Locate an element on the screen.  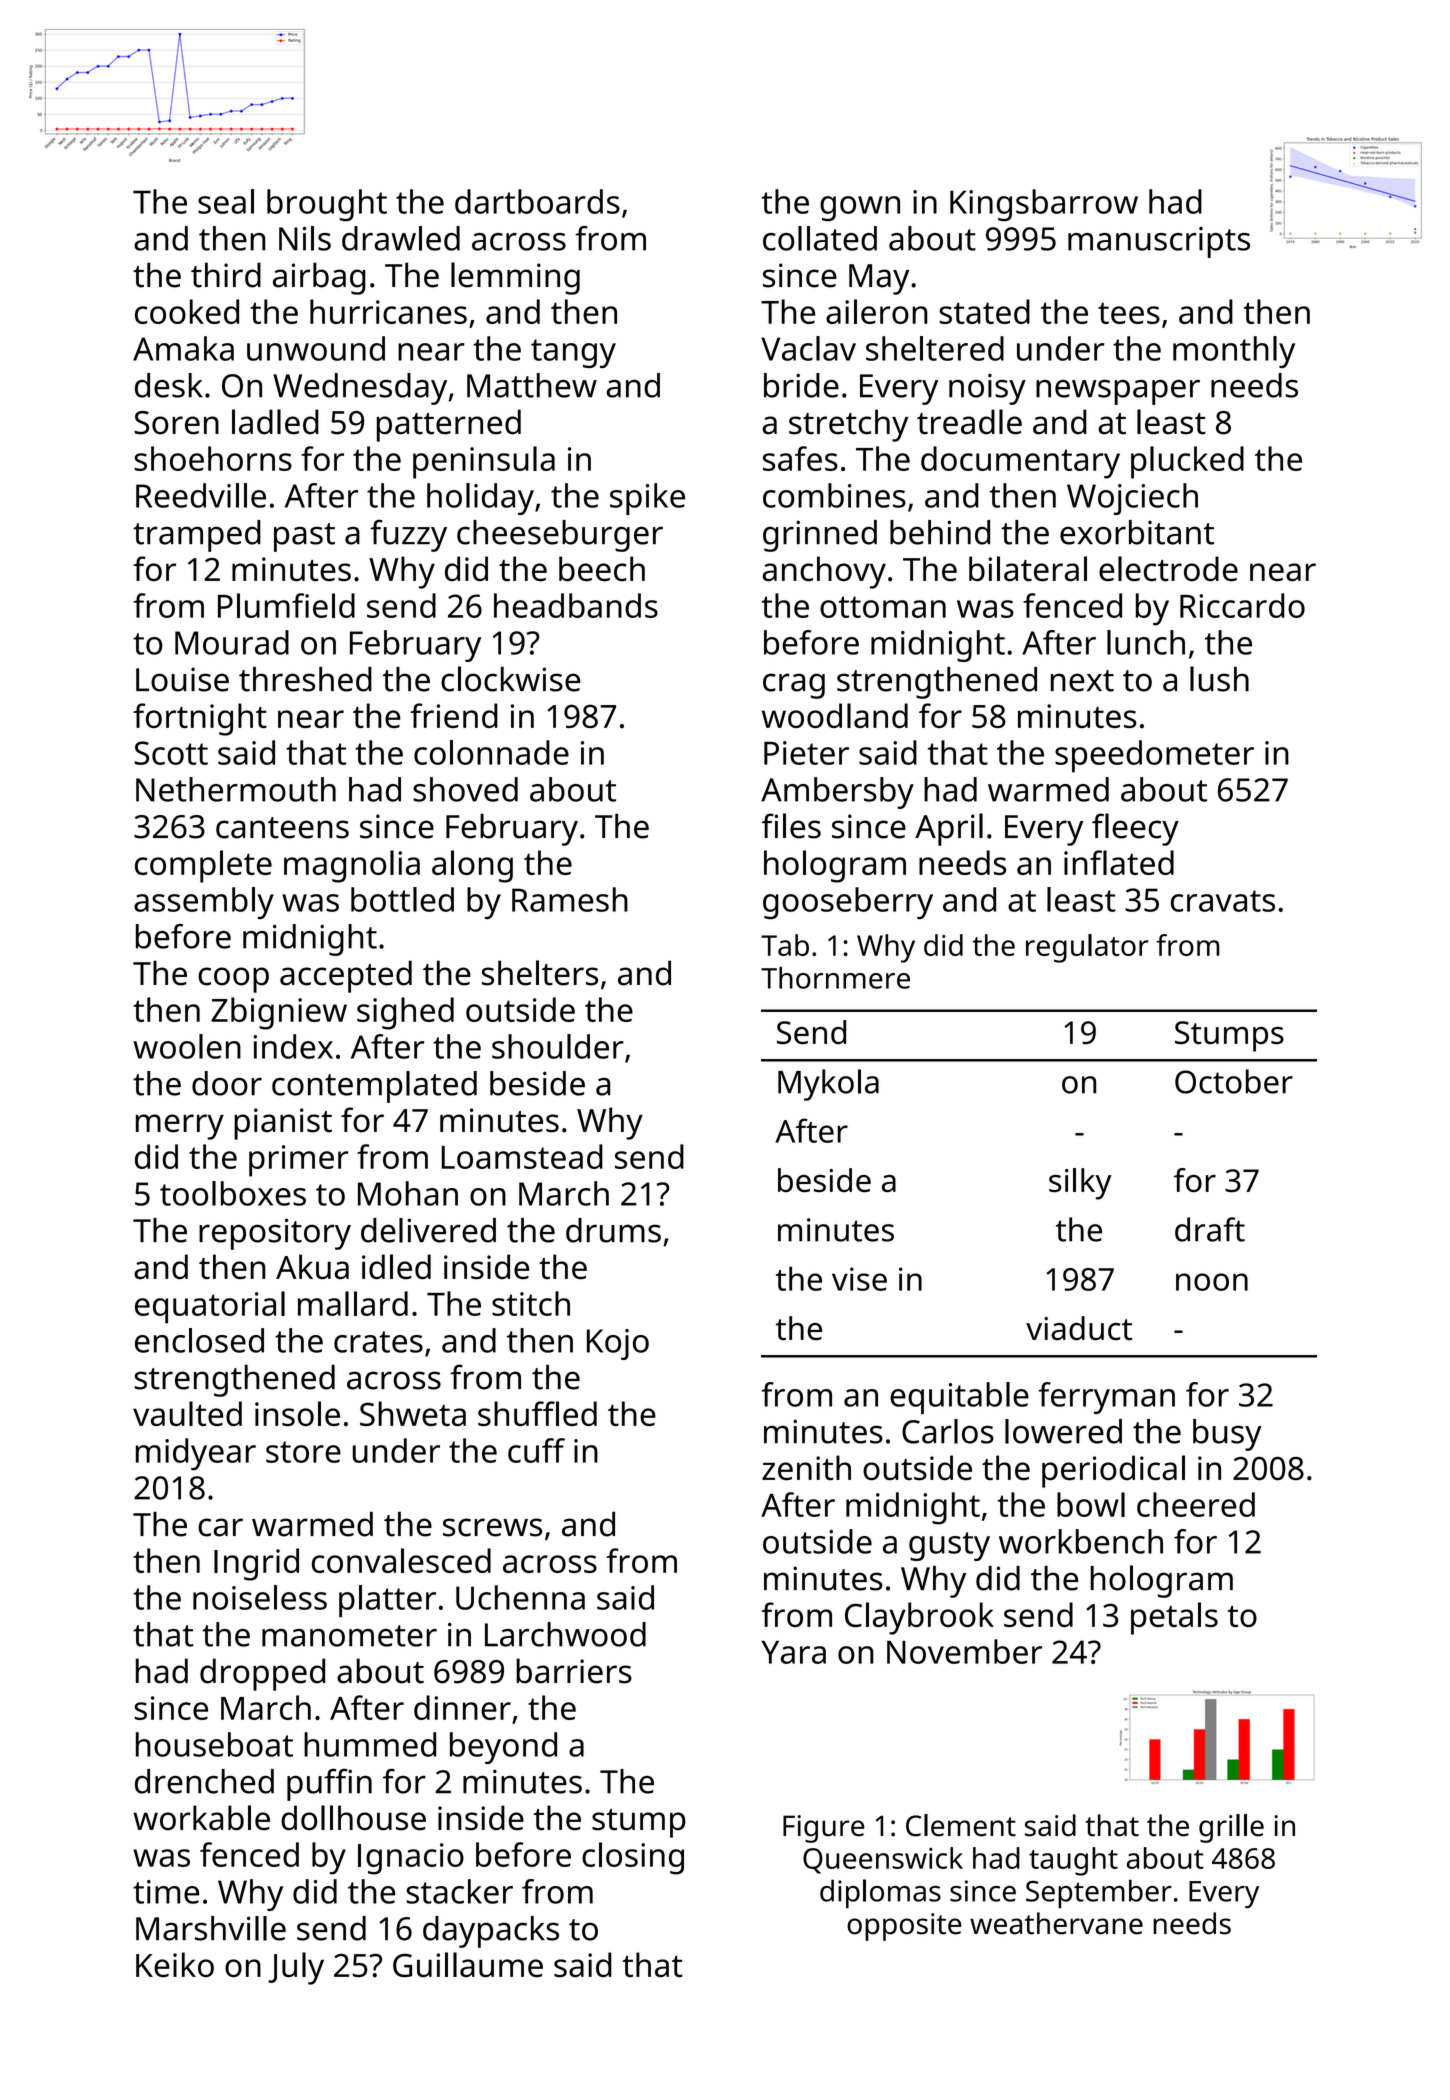
draft is located at coordinates (1210, 1229).
